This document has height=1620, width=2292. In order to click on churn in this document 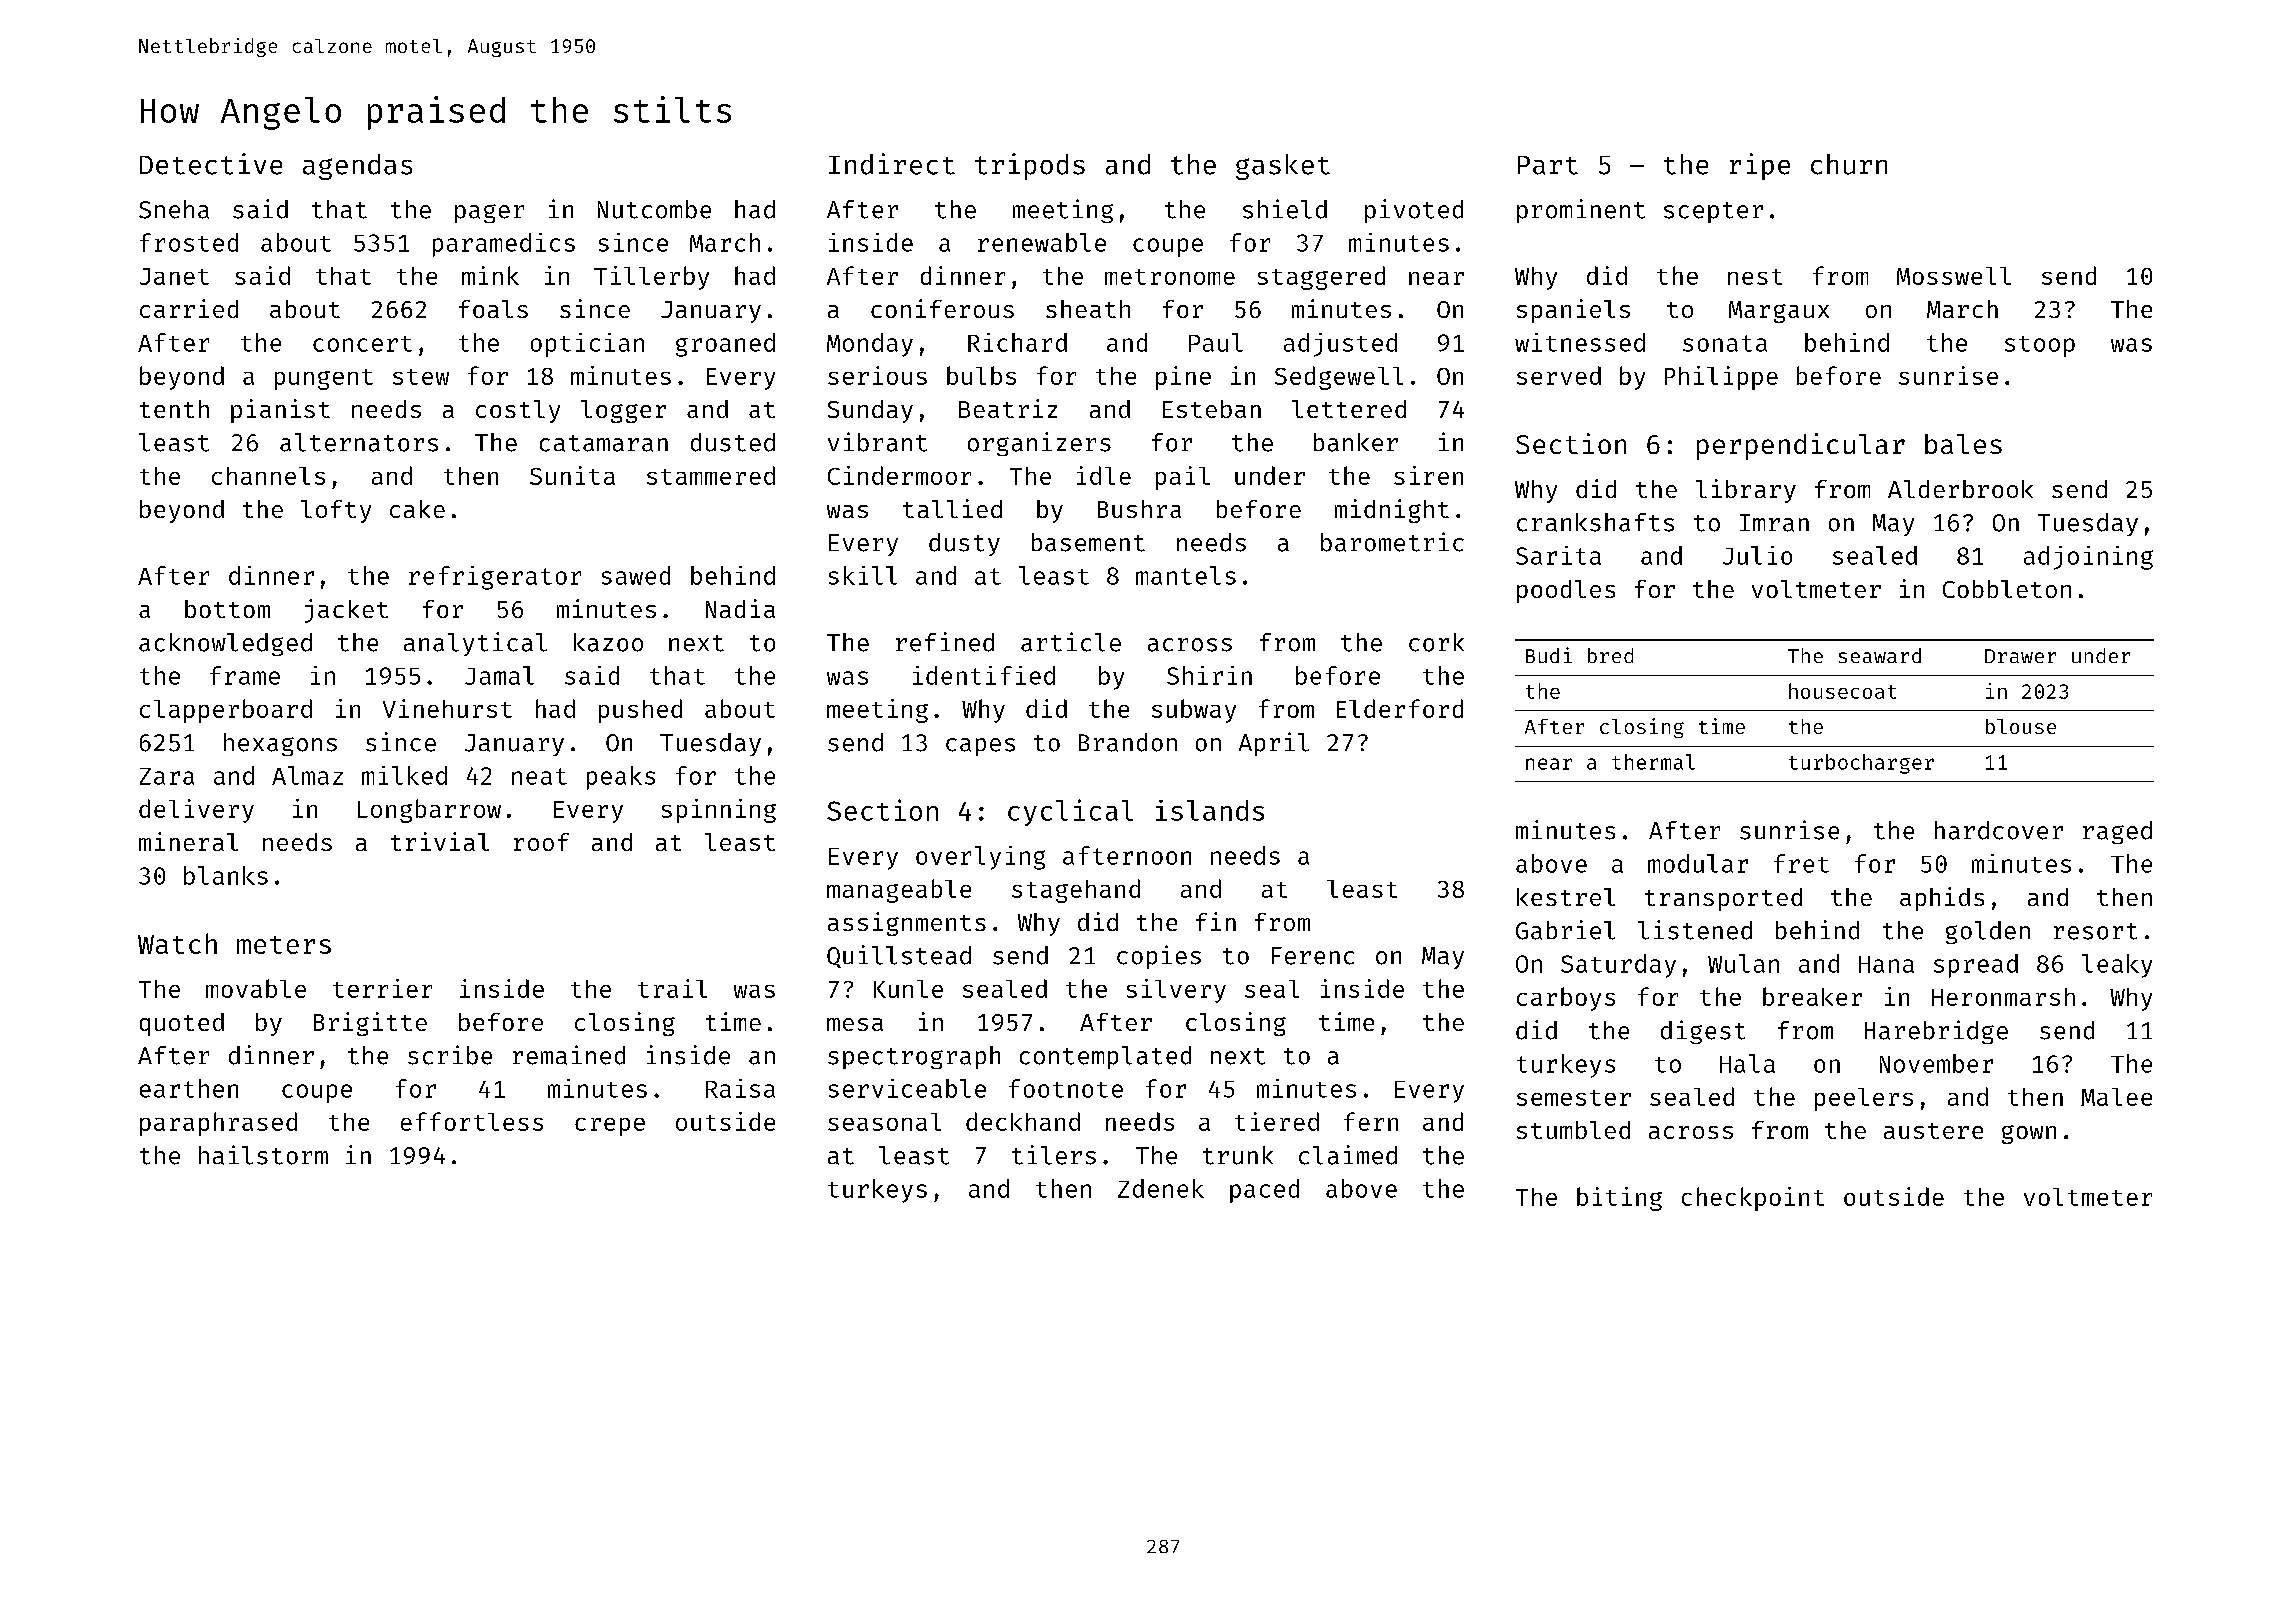, I will do `click(1849, 164)`.
